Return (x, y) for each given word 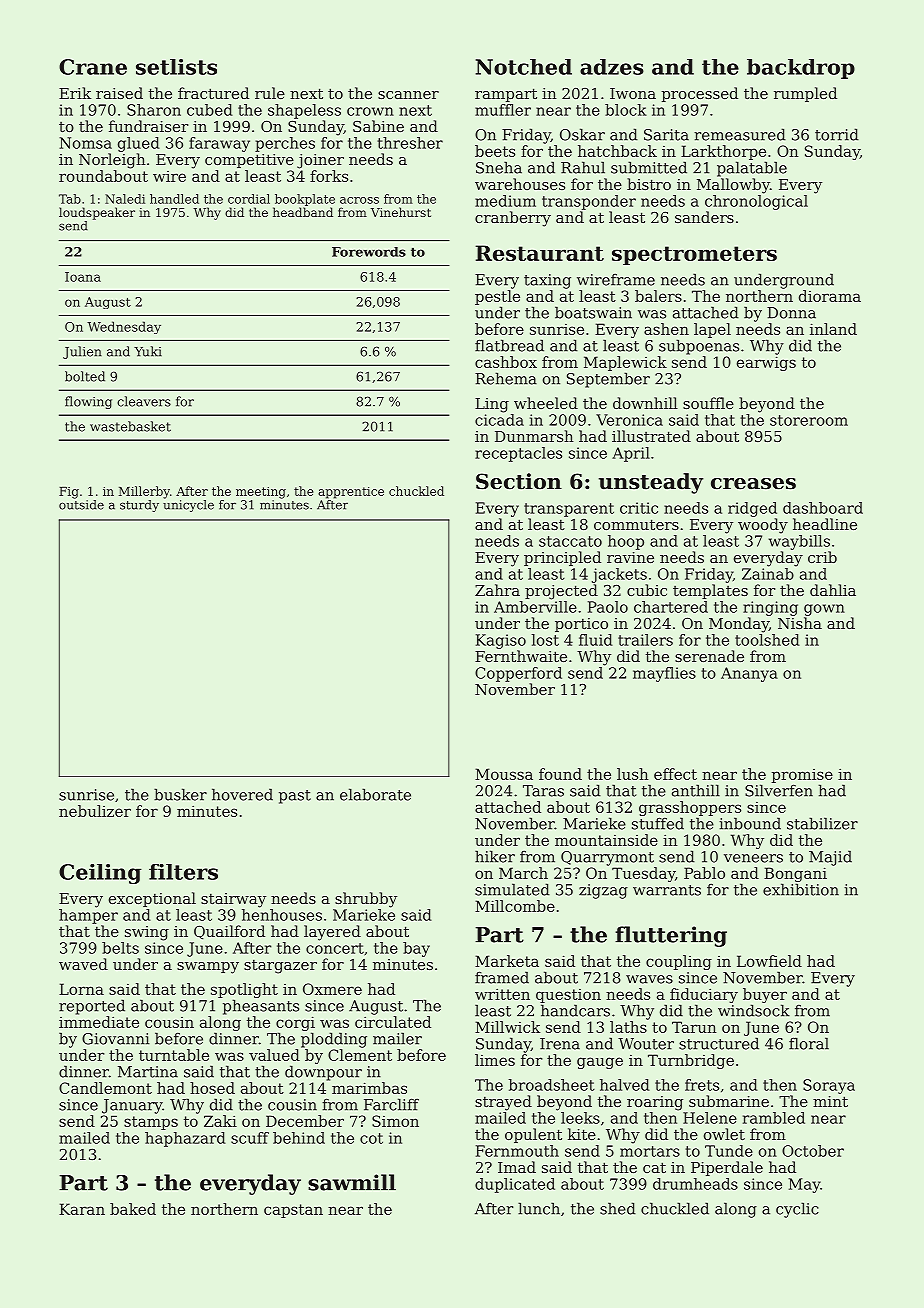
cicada (499, 420)
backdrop (801, 69)
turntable (174, 1055)
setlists (176, 67)
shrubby (366, 900)
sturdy (139, 506)
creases (753, 484)
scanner (408, 95)
